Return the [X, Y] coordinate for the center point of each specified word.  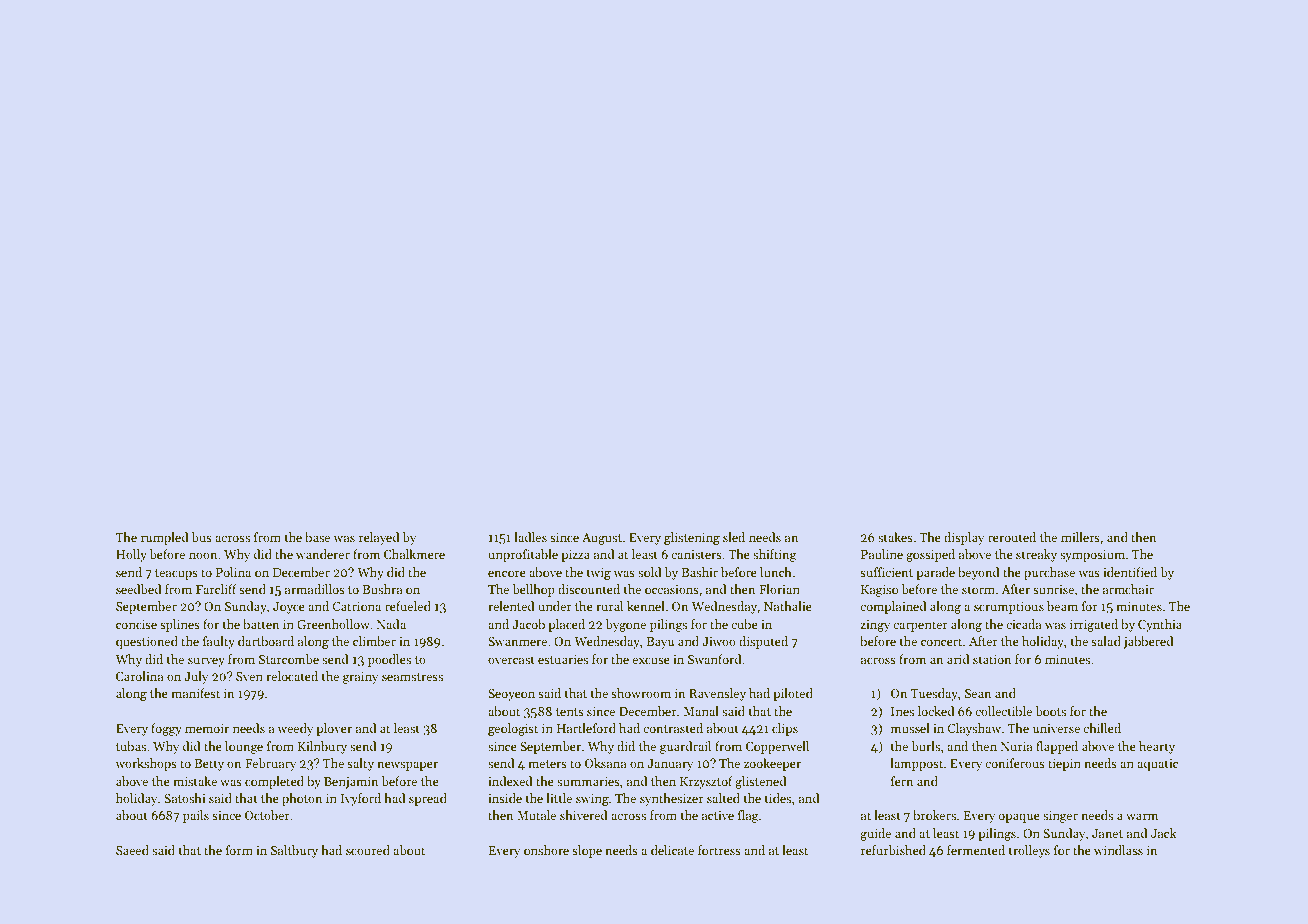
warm [1142, 816]
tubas [131, 746]
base [317, 537]
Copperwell [777, 747]
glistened [761, 782]
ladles [530, 537]
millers [1080, 537]
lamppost [916, 764]
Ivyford [361, 799]
